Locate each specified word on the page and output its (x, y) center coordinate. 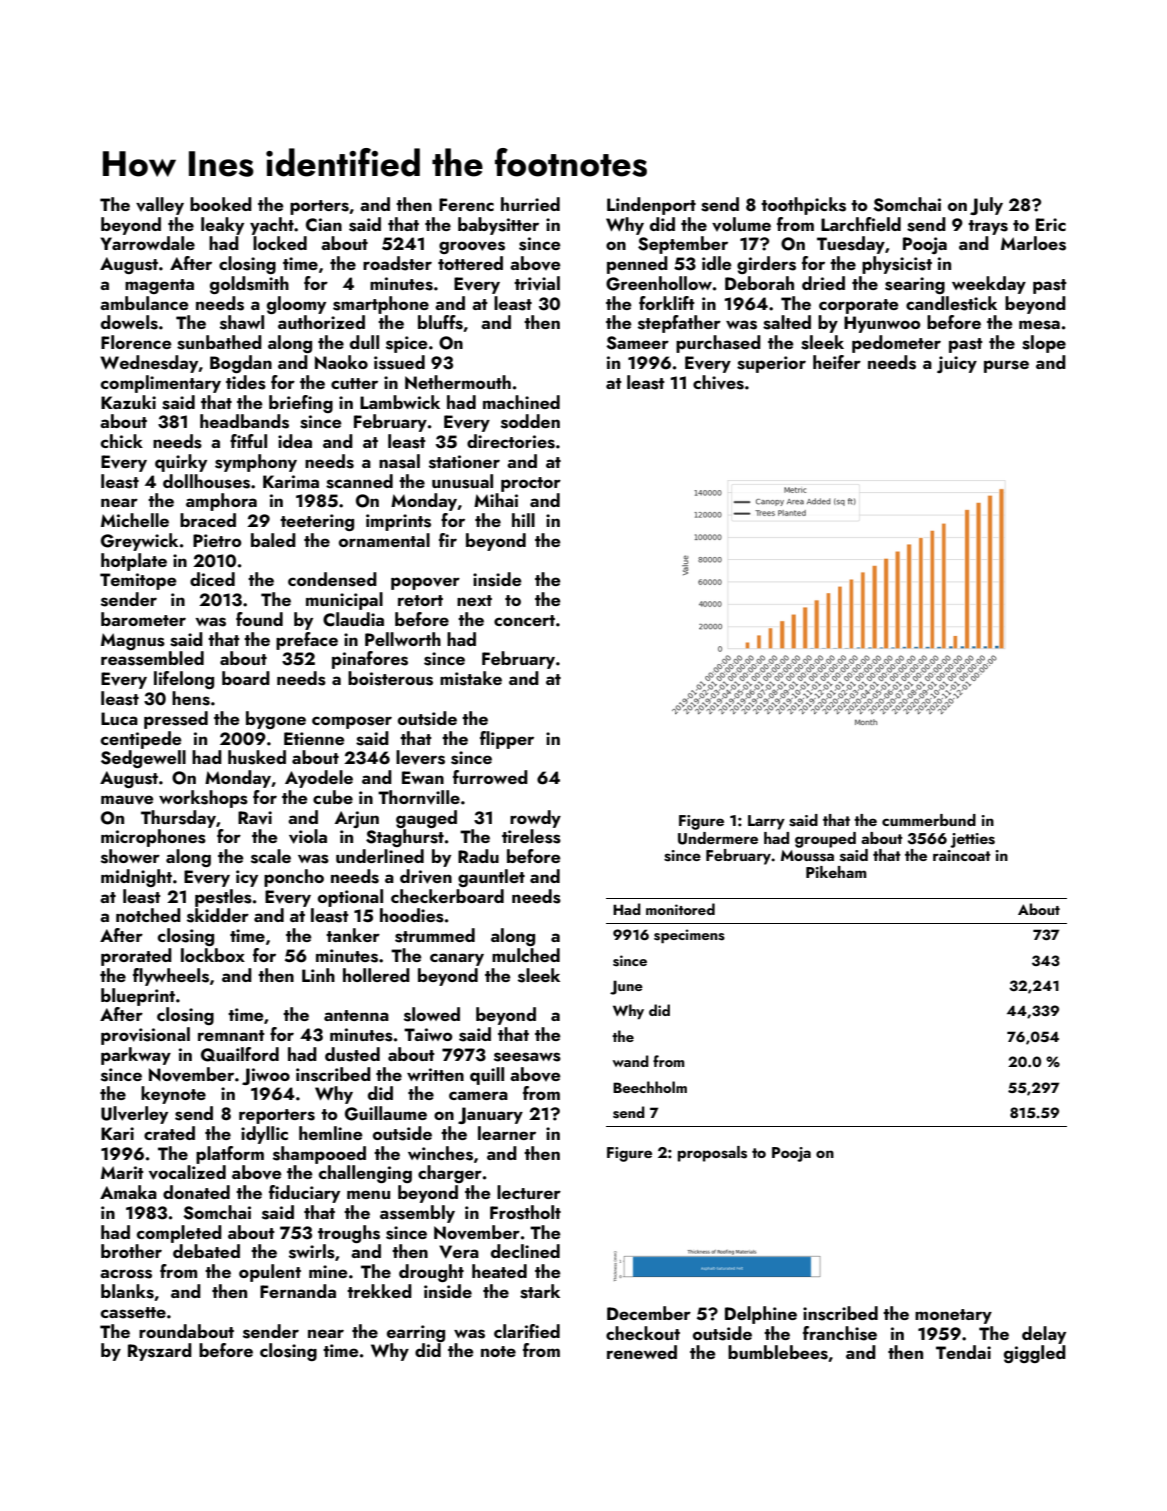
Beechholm (650, 1087)
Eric (1051, 224)
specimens (689, 936)
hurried (530, 204)
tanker (353, 935)
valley (160, 206)
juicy (957, 364)
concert (524, 620)
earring (416, 1333)
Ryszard (160, 1352)
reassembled (152, 658)
